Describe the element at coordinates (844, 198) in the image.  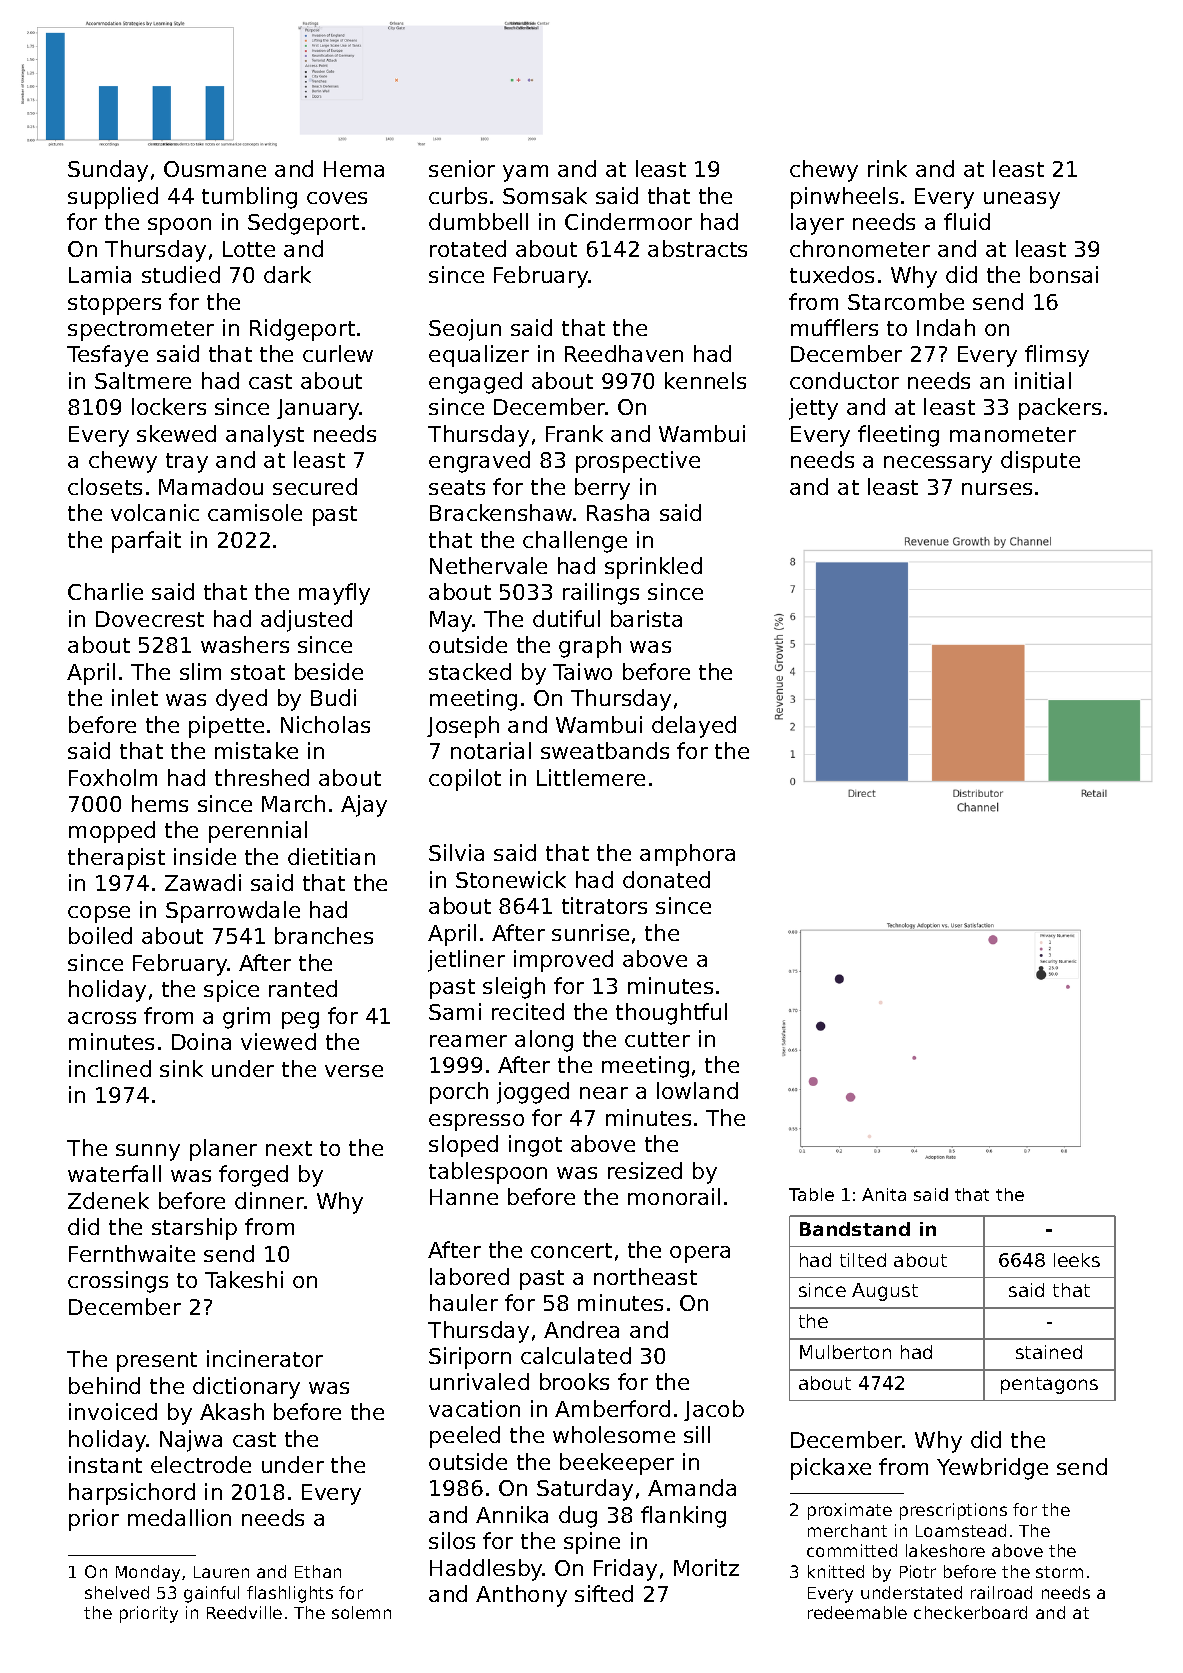
I see `pinwheels` at that location.
